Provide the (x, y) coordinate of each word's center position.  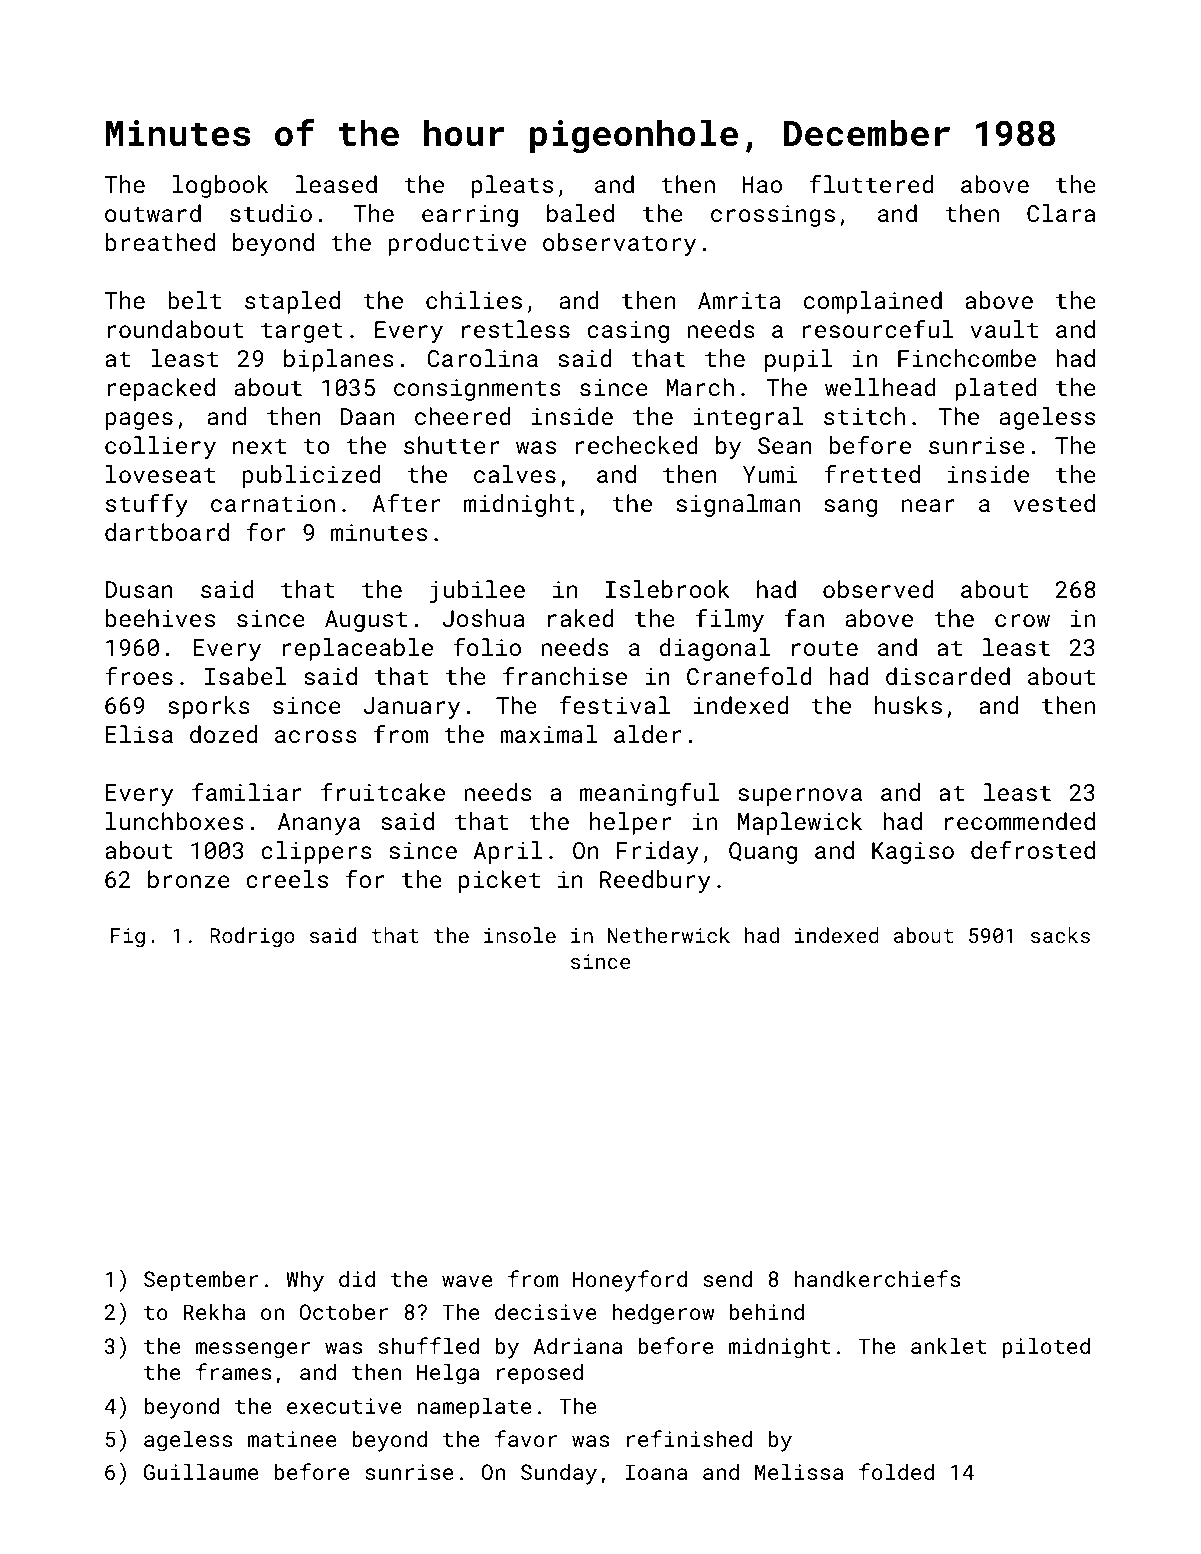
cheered (463, 416)
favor (526, 1438)
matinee (292, 1439)
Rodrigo (252, 937)
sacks (1060, 935)
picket (499, 881)
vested (1054, 503)
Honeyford (630, 1281)
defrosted (1033, 850)
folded (896, 1471)
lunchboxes (175, 821)
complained (873, 302)
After (406, 503)
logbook (220, 186)
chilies (474, 300)
